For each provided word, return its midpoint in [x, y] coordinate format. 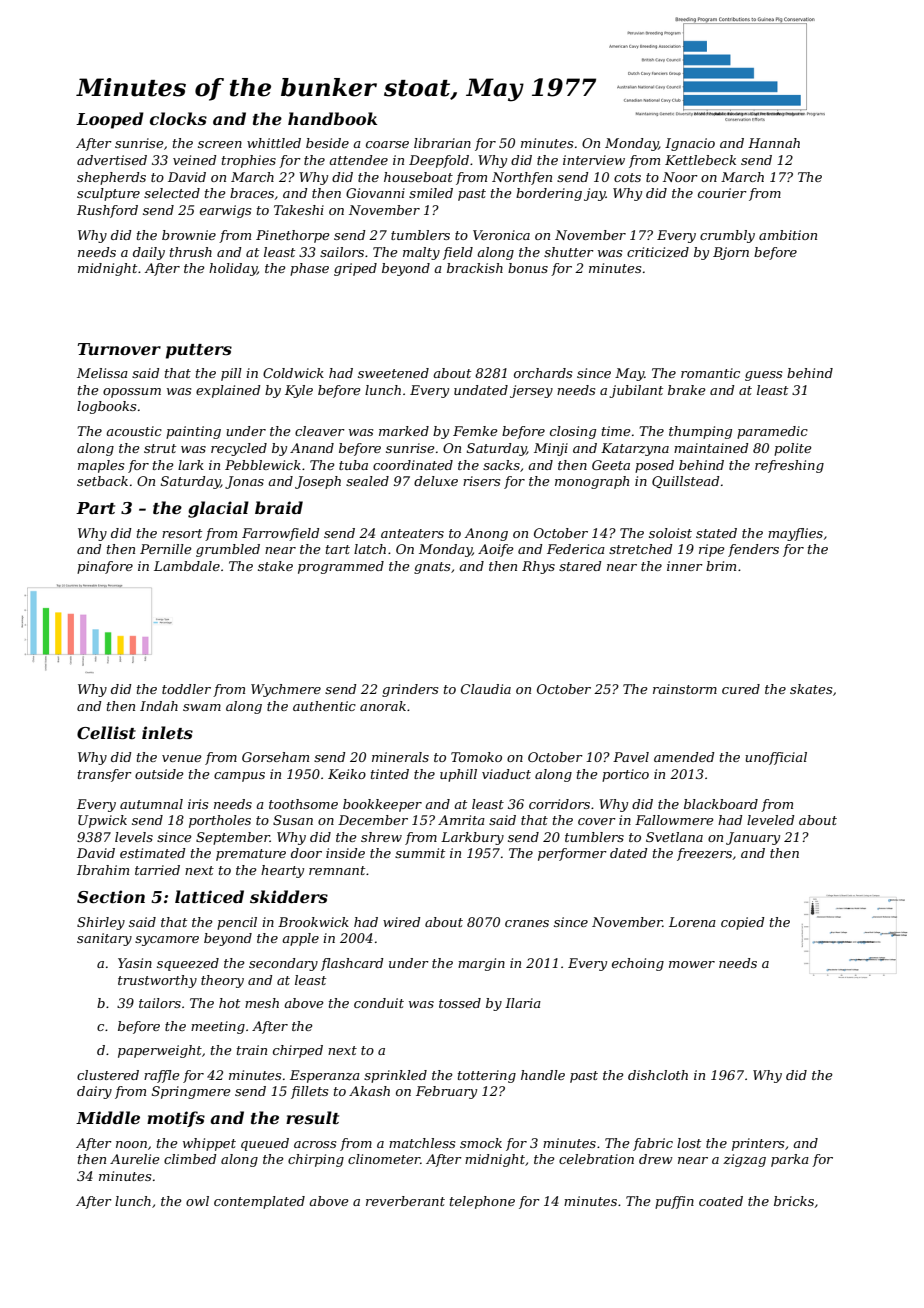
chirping [316, 1160]
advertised [112, 160]
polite [793, 449]
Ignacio [690, 144]
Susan [293, 820]
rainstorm [685, 689]
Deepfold [439, 161]
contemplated [259, 1202]
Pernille [166, 549]
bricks [794, 1201]
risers [481, 481]
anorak [383, 706]
